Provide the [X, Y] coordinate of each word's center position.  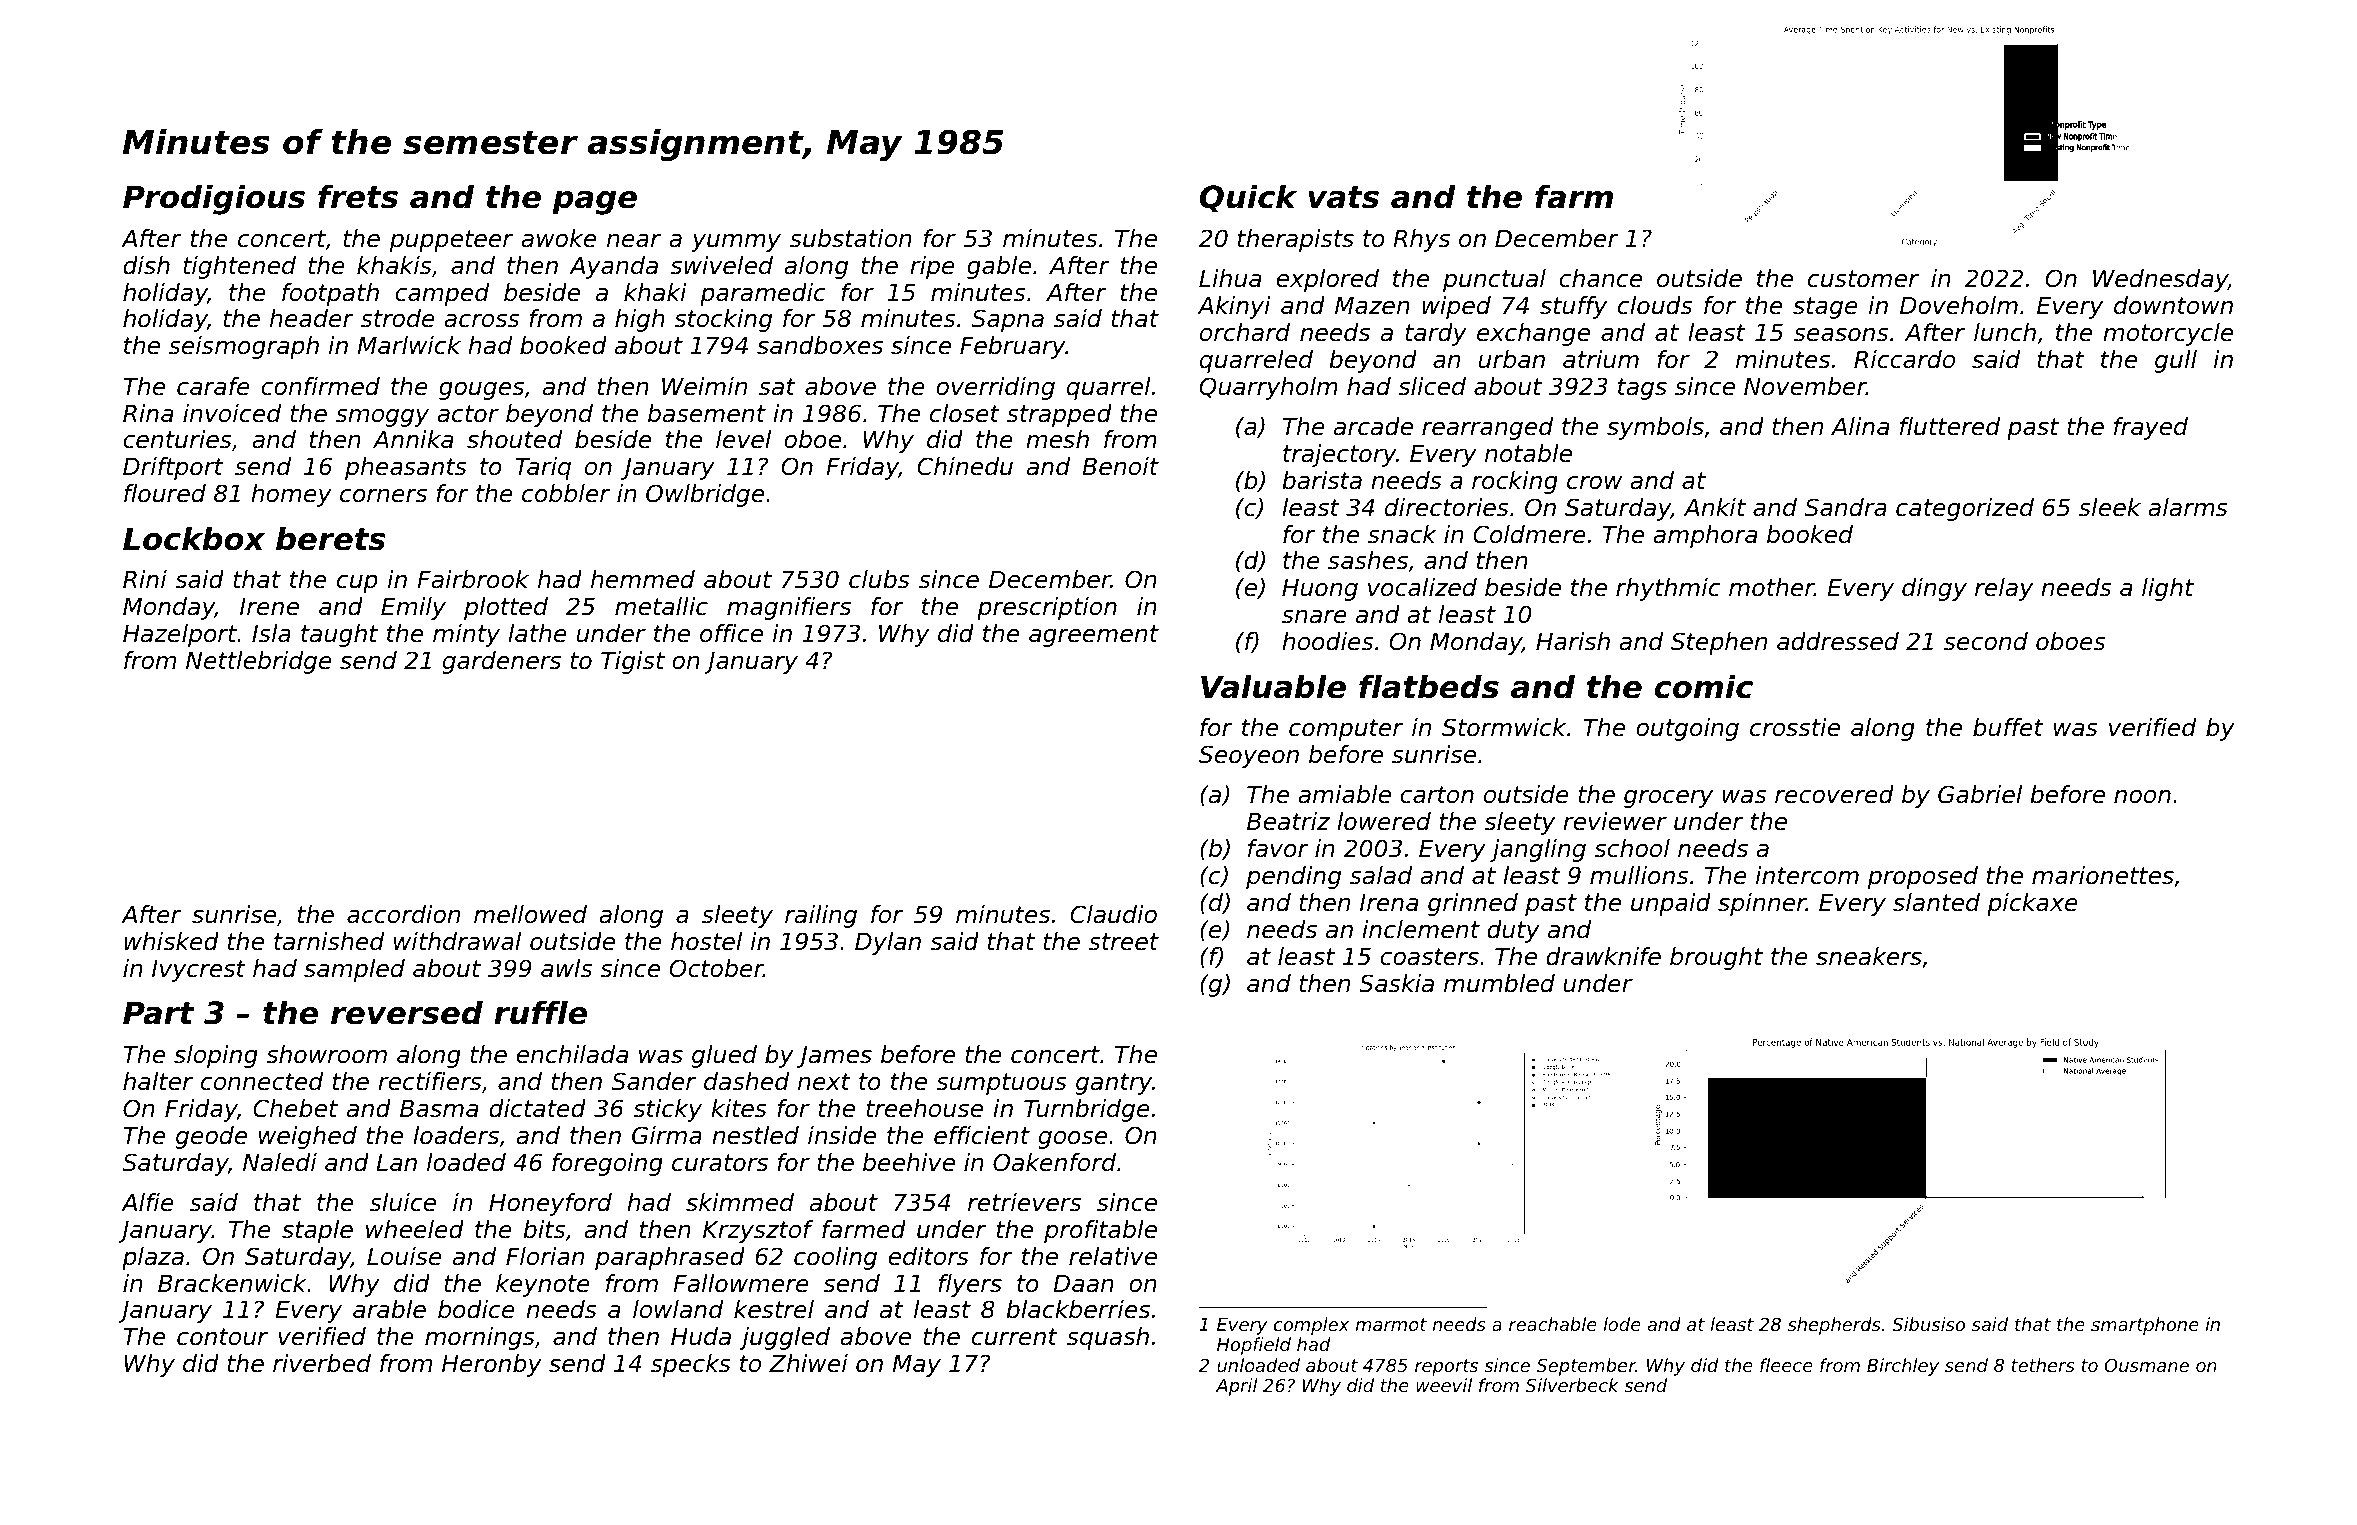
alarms [2188, 507]
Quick [1248, 198]
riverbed [322, 1363]
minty [466, 635]
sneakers [1869, 956]
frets [358, 196]
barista [1322, 480]
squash [1108, 1338]
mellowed [530, 914]
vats [1343, 197]
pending [1293, 877]
